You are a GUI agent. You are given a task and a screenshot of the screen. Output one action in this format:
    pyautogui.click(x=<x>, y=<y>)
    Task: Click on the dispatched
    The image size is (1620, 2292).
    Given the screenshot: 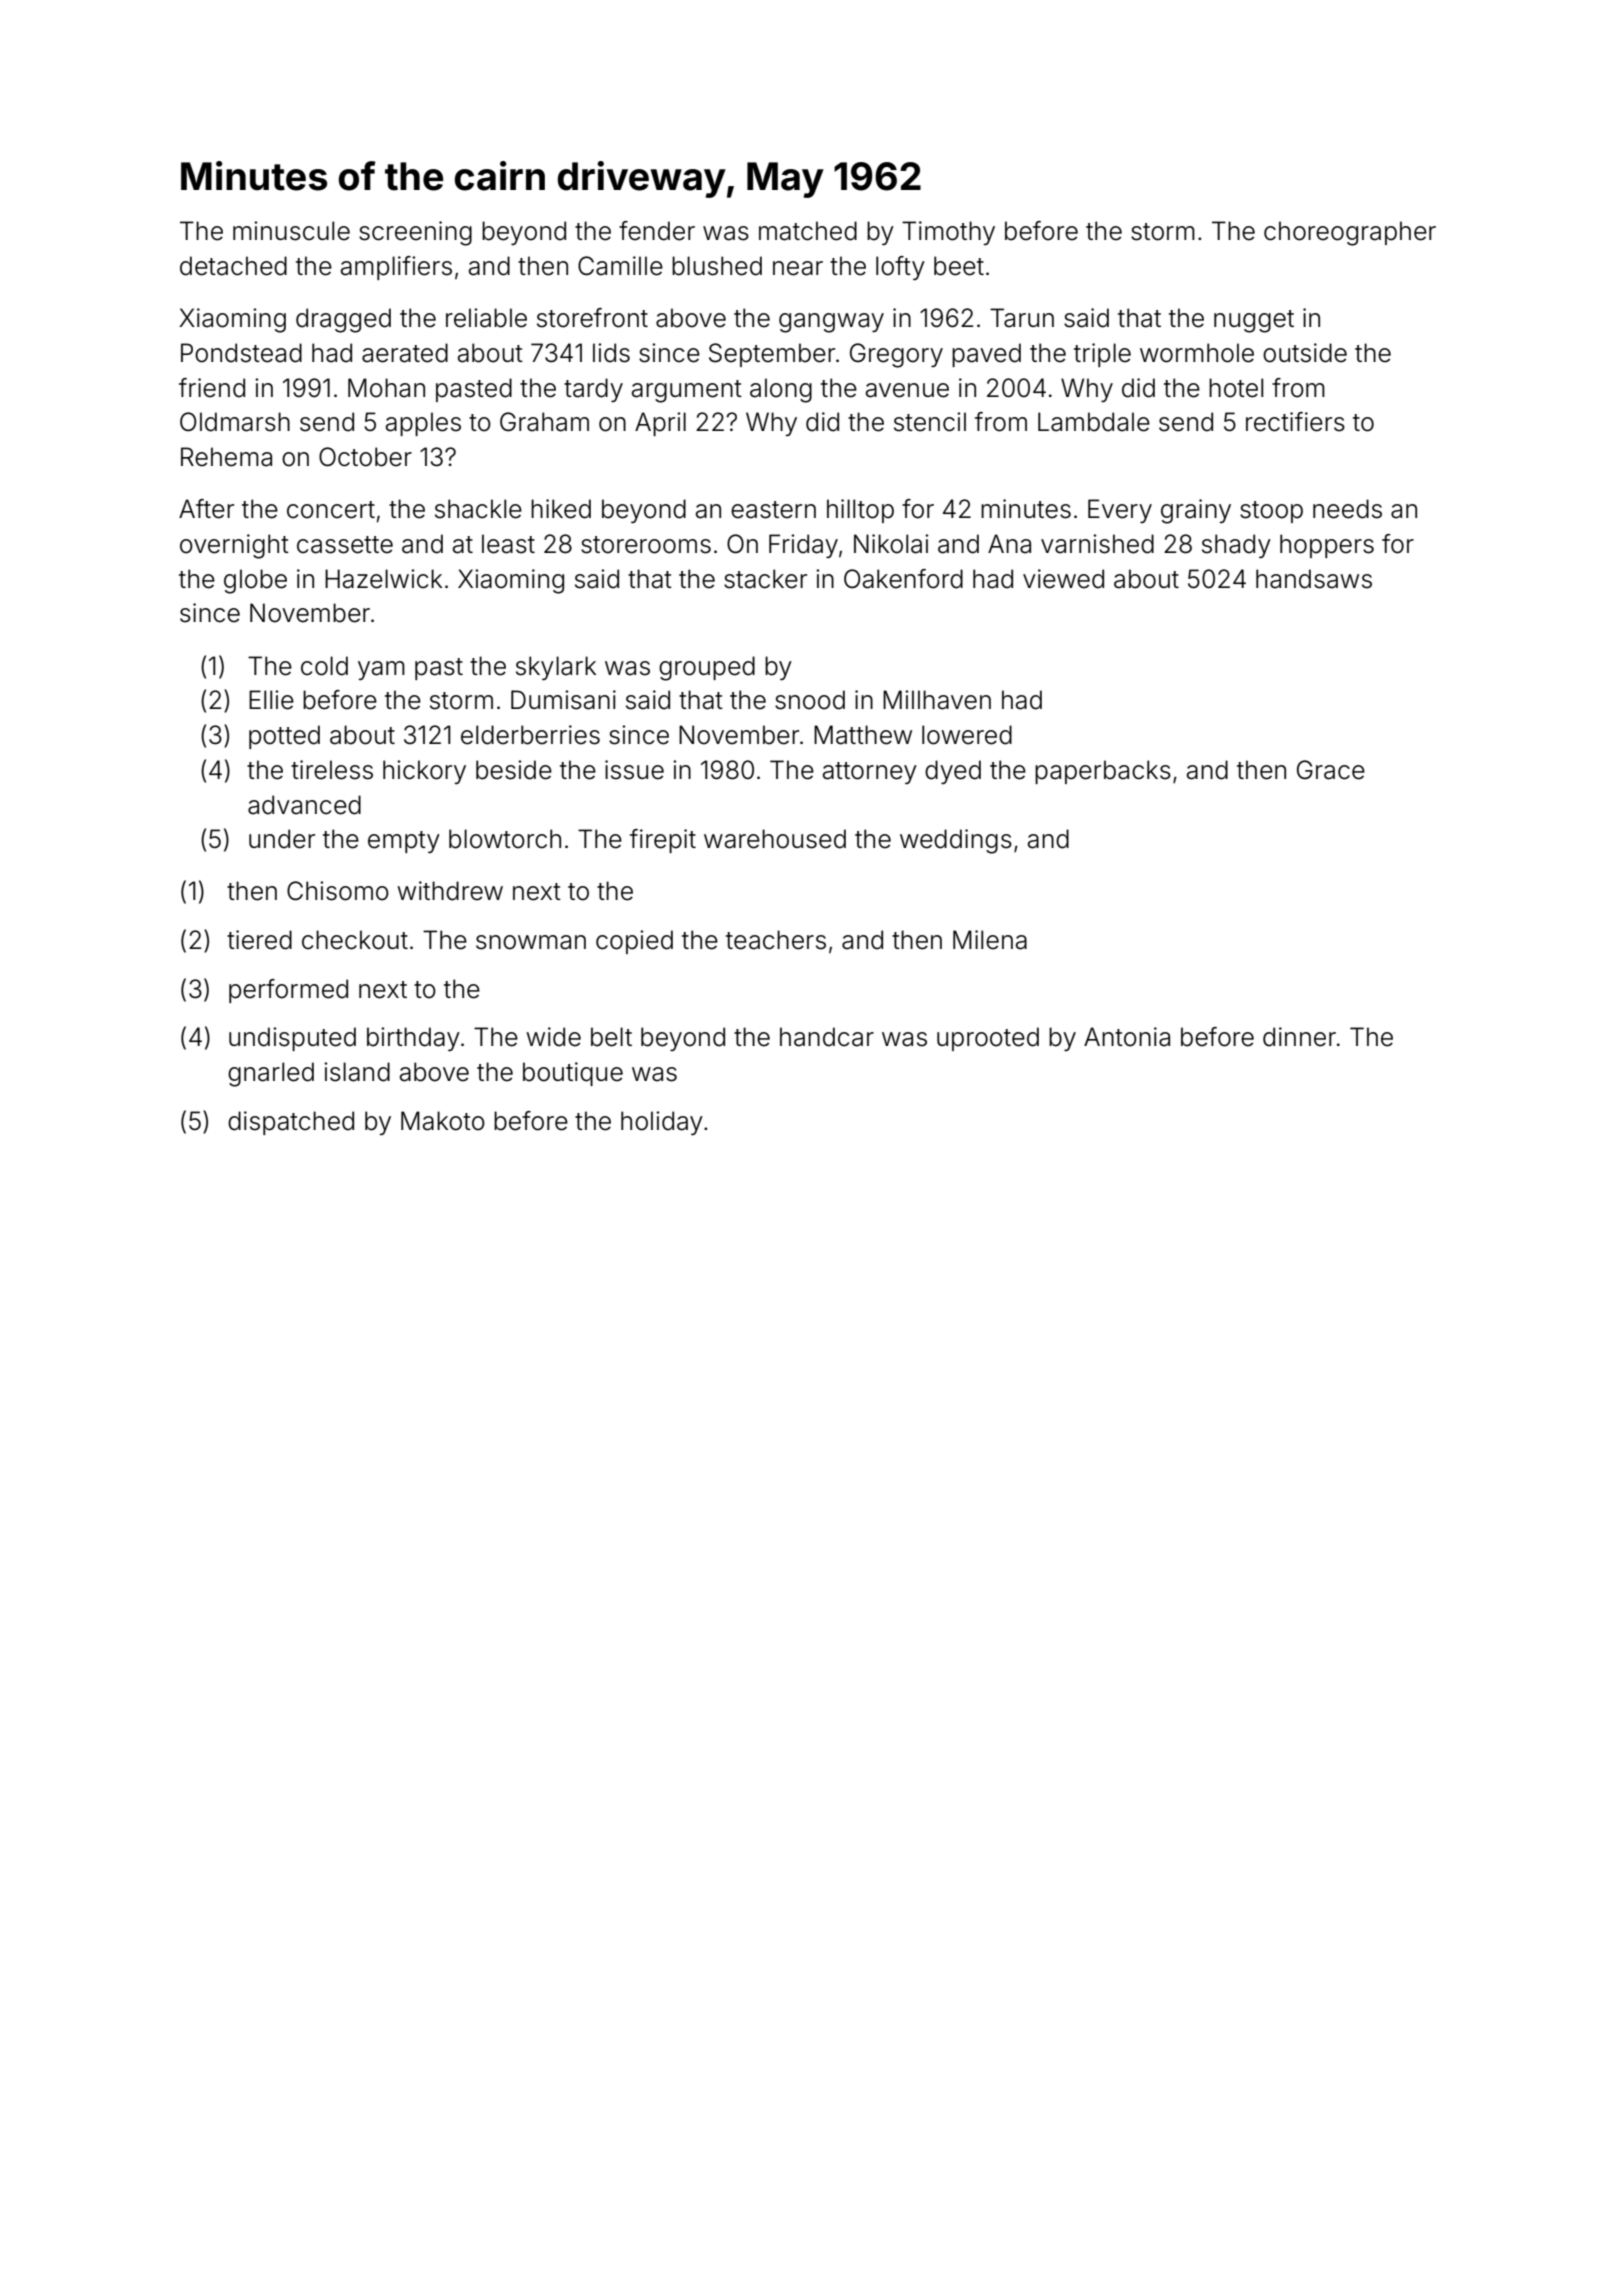 What is the action you would take?
    pyautogui.click(x=291, y=1123)
